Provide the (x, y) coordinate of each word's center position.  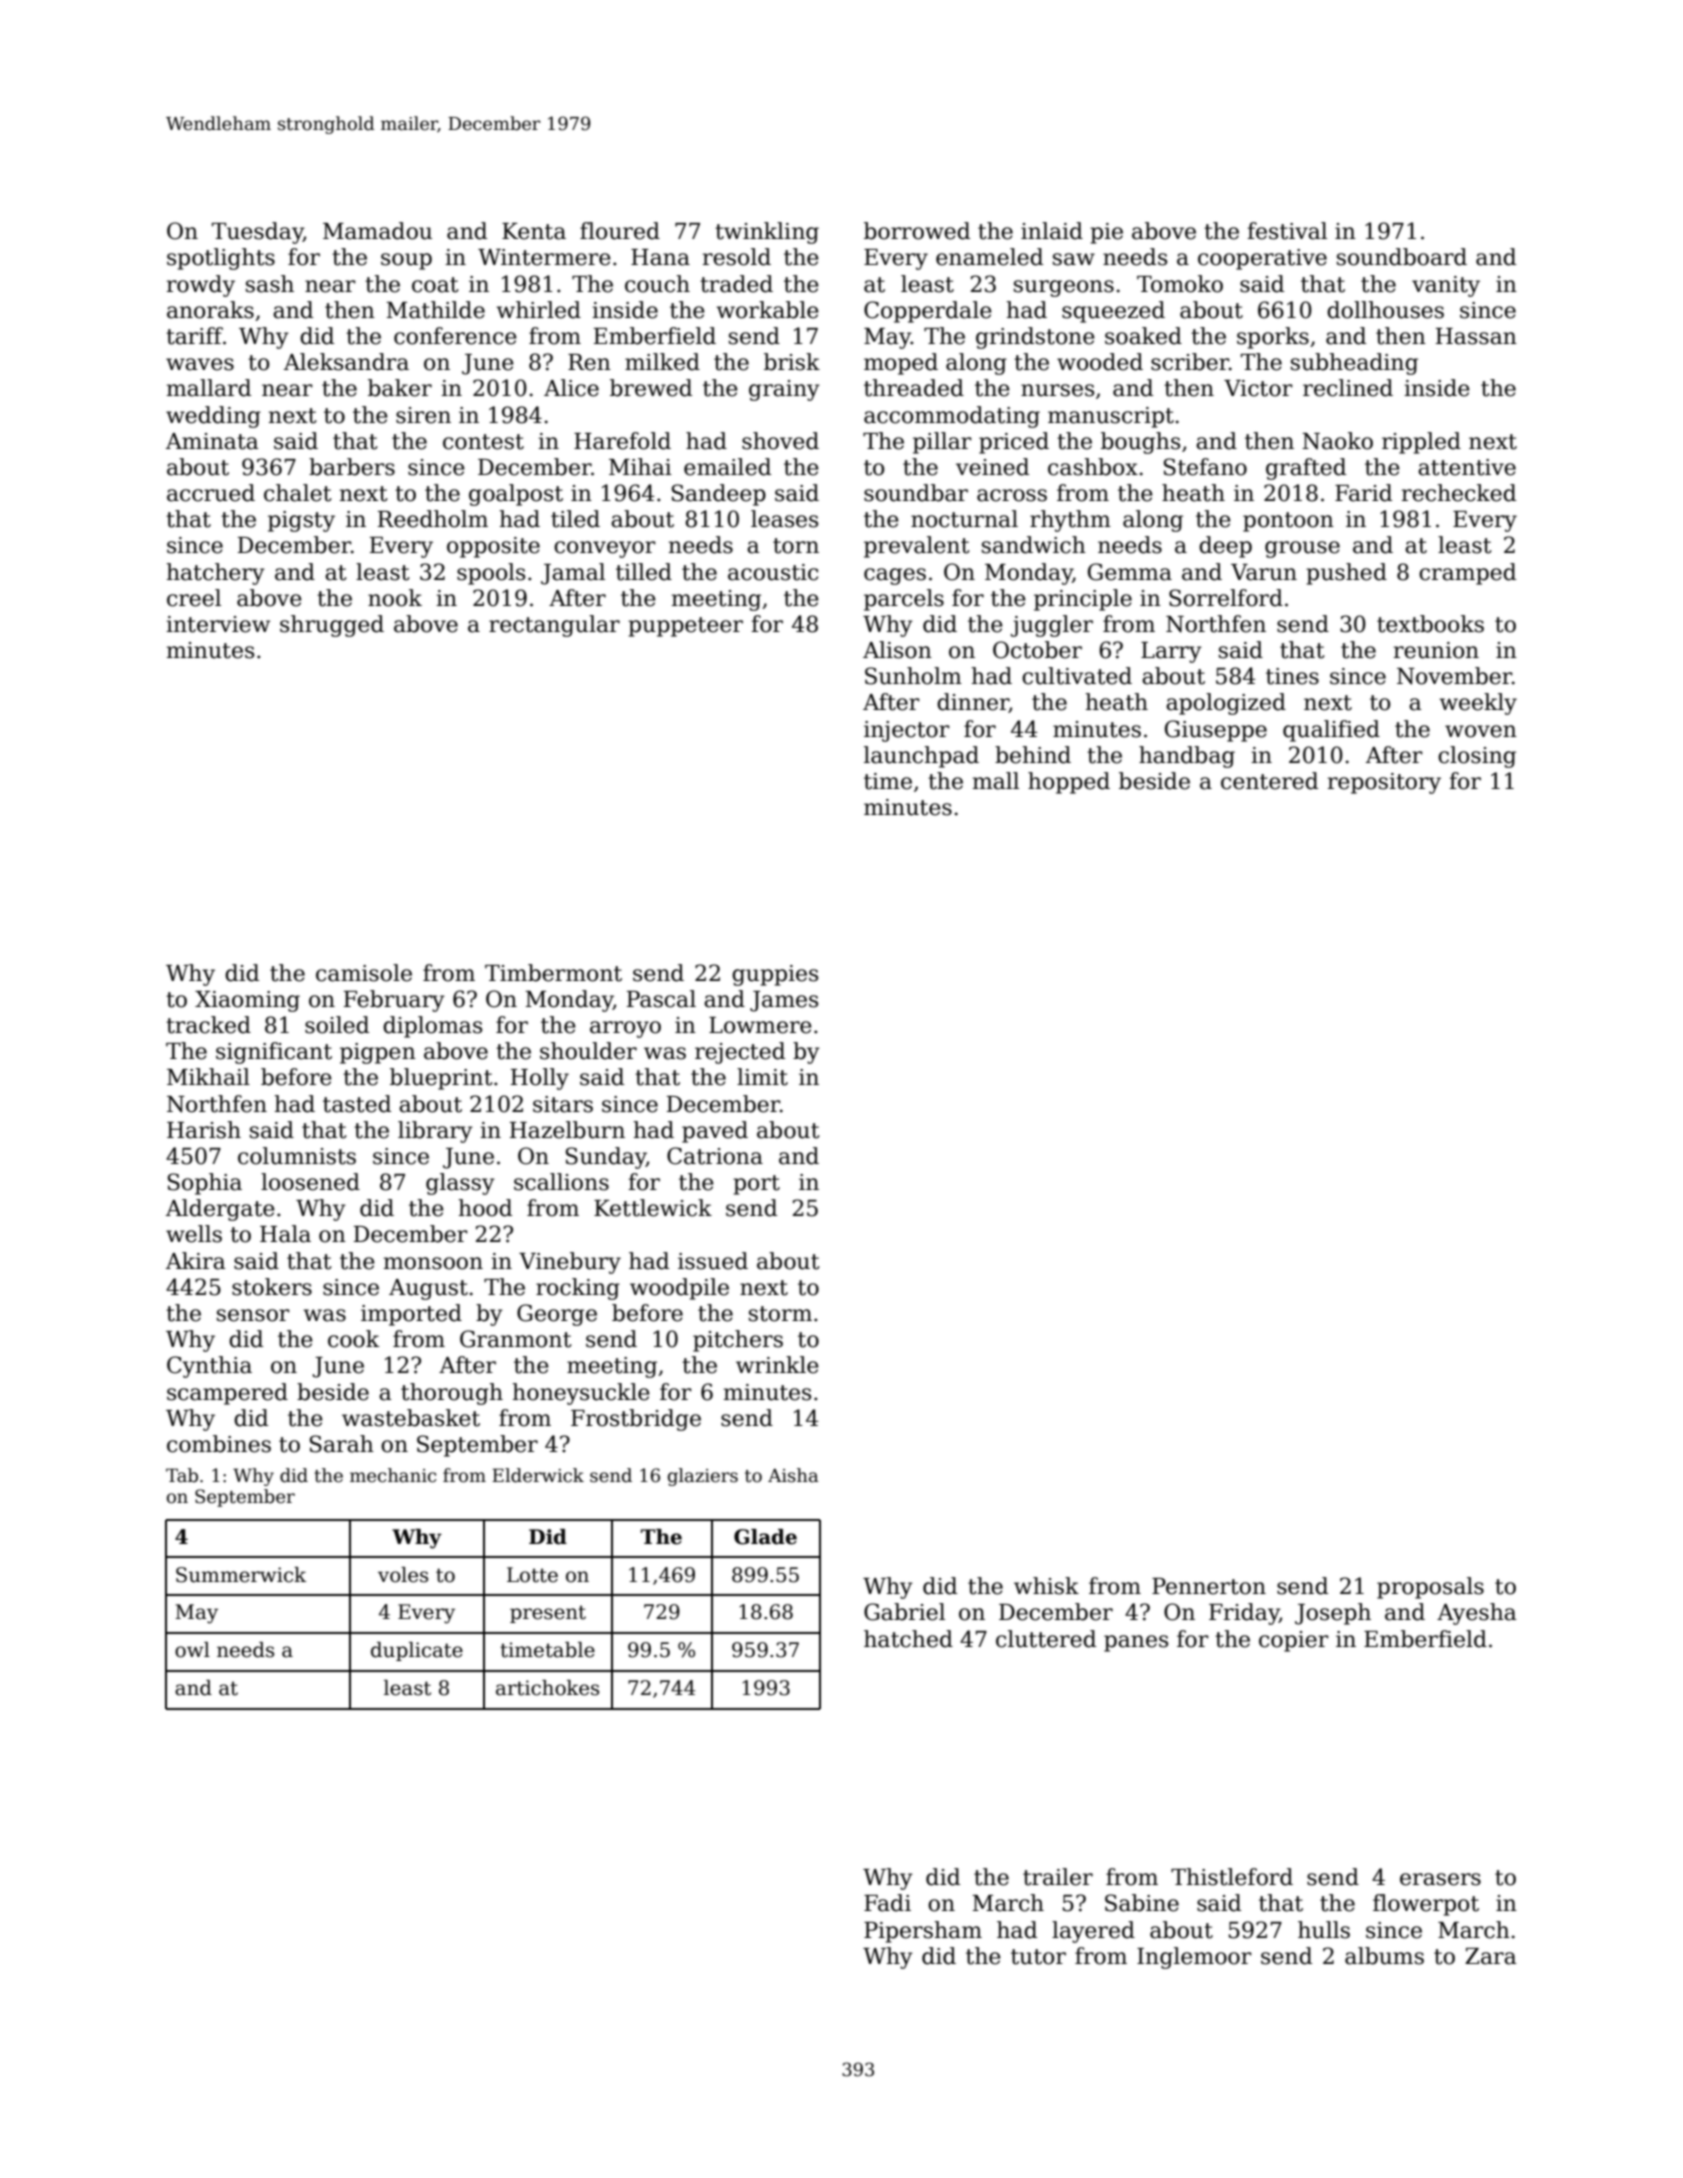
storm (780, 1314)
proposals (1430, 1588)
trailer (1058, 1877)
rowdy (201, 286)
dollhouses (1385, 310)
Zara (1491, 1956)
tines (1292, 676)
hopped (1069, 783)
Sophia (205, 1184)
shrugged (332, 626)
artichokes (547, 1688)
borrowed (917, 231)
